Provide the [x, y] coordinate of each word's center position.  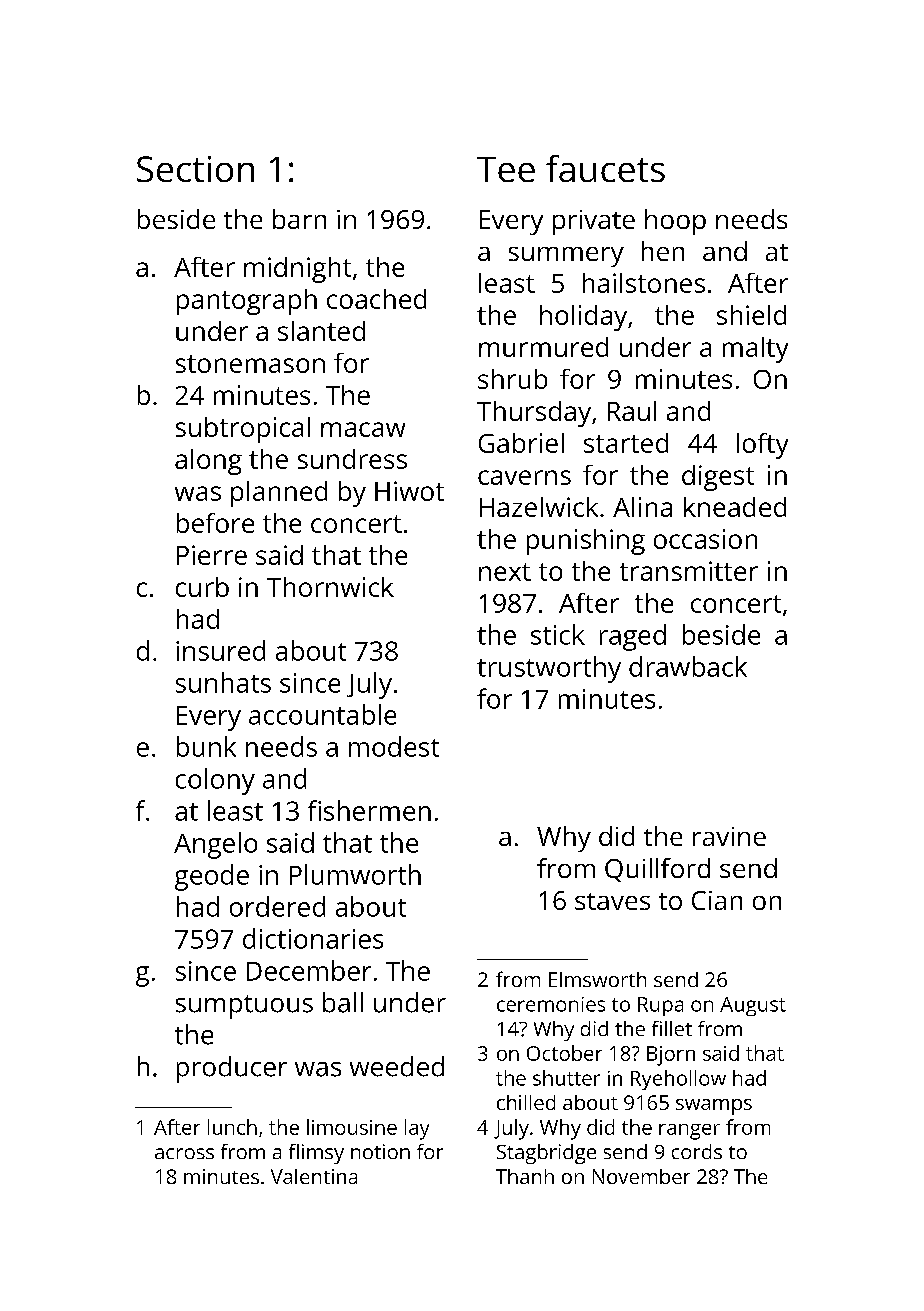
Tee [506, 169]
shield [751, 315]
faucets [605, 168]
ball [343, 1002]
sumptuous [244, 1007]
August [753, 1006]
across [184, 1153]
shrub [512, 379]
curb [202, 587]
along [208, 462]
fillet [672, 1028]
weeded [397, 1066]
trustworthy [549, 669]
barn [299, 219]
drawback [688, 666]
